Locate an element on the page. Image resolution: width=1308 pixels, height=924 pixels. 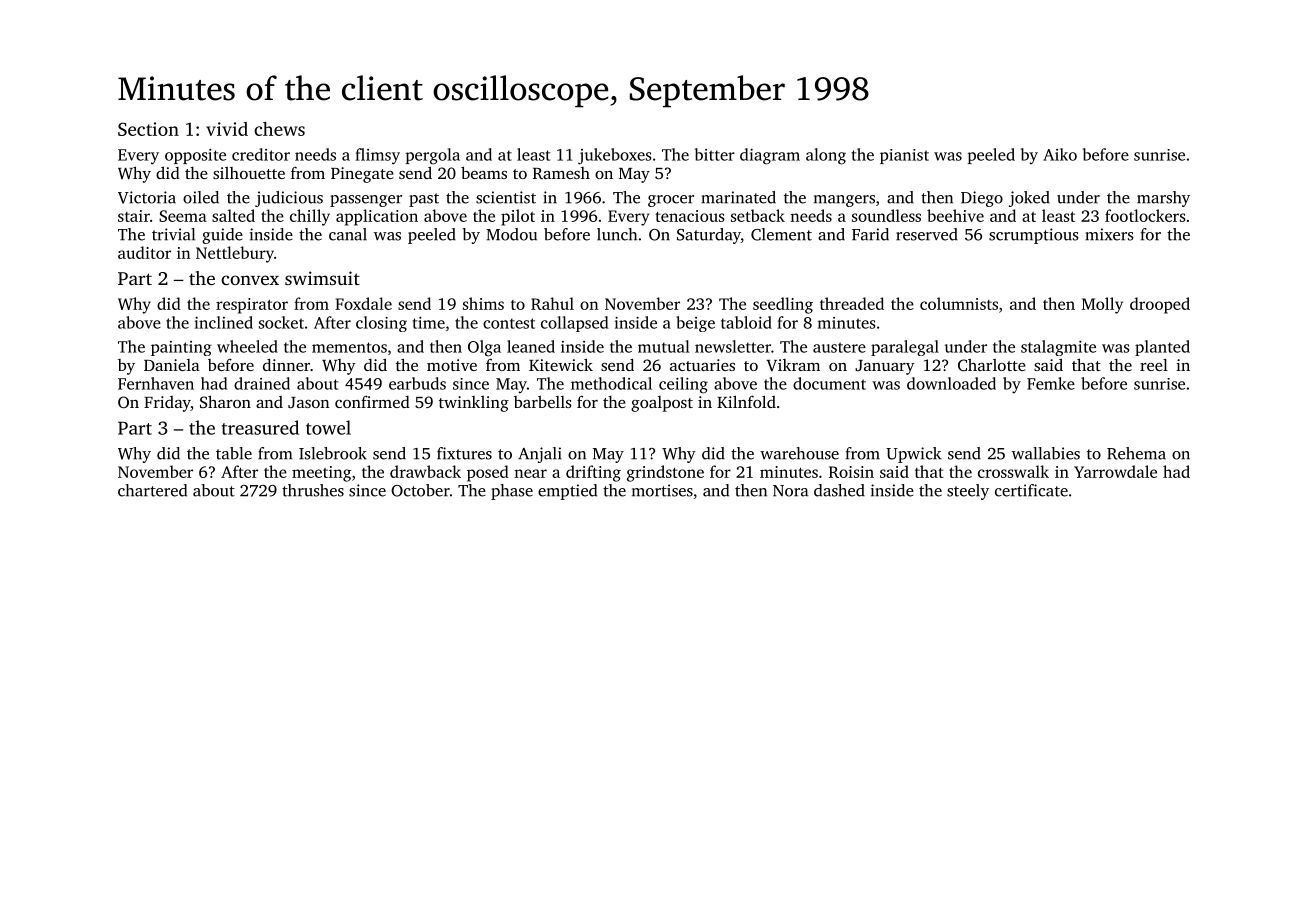
Pinegate is located at coordinates (362, 175).
